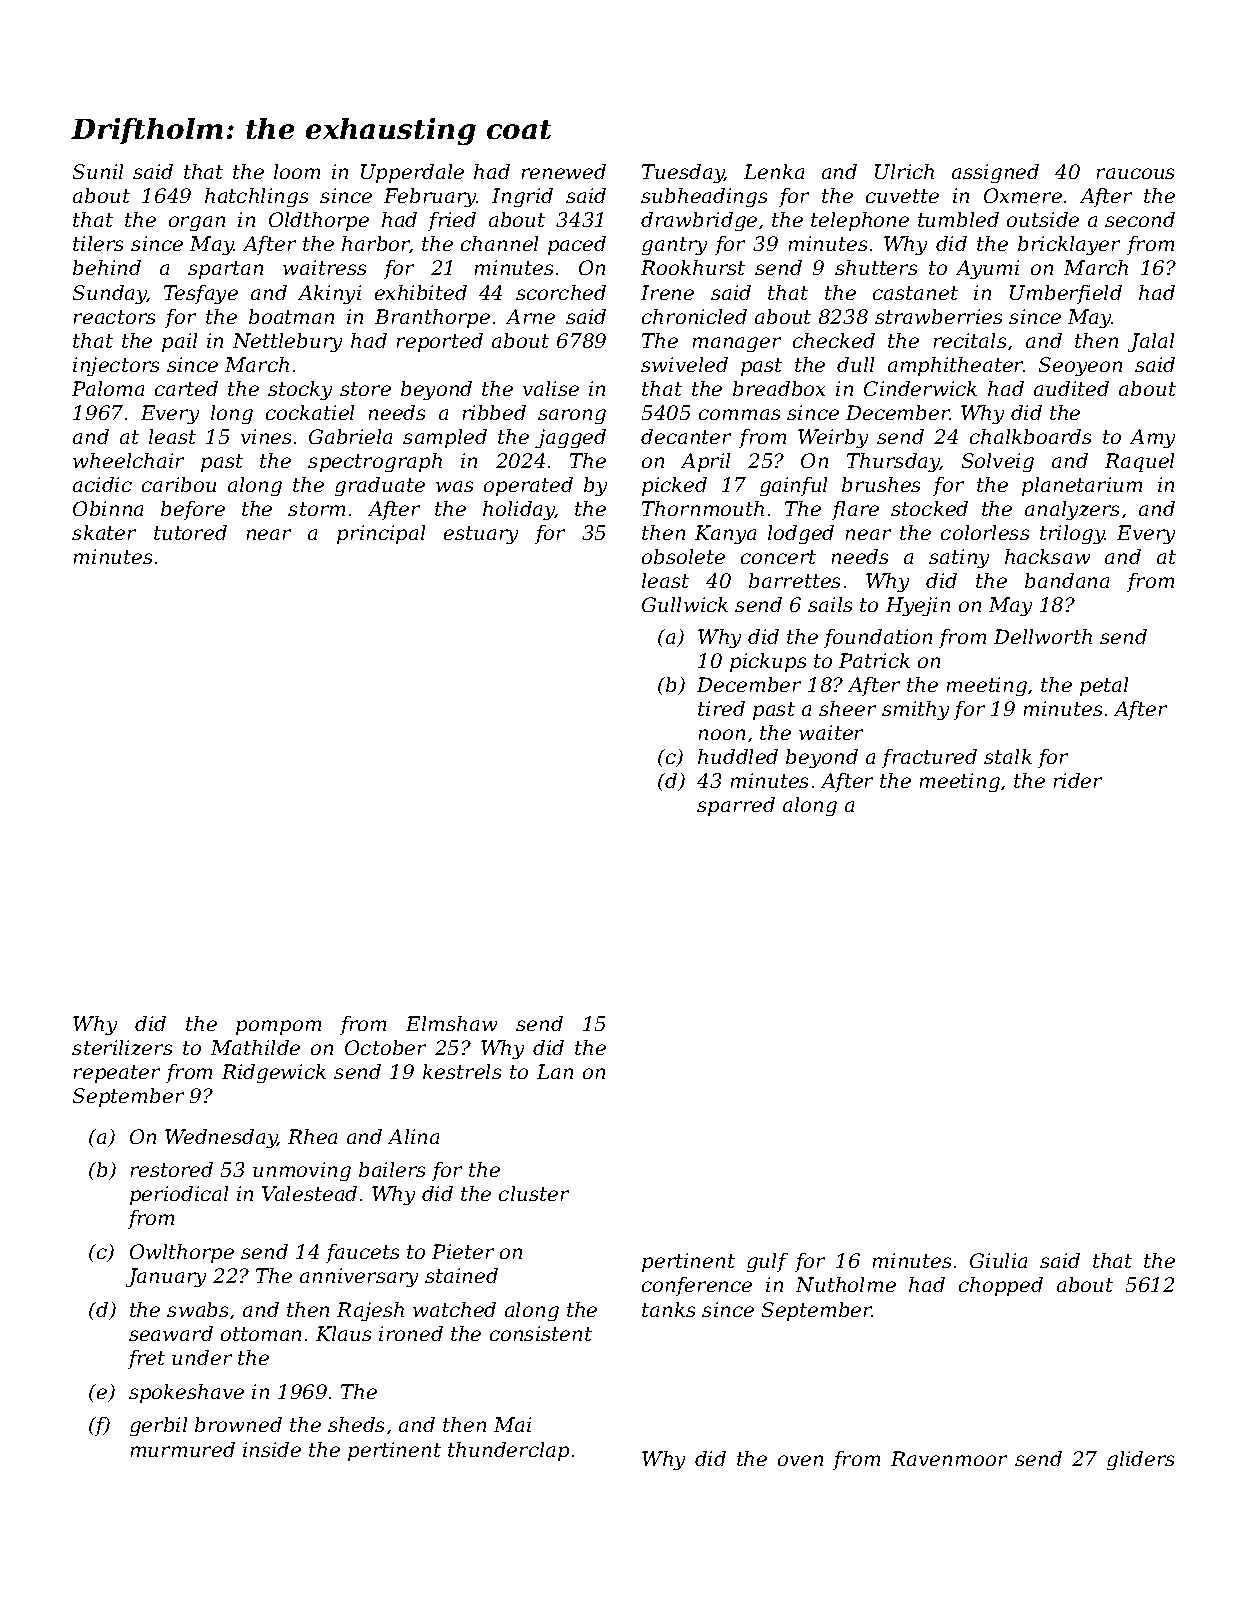 The image size is (1249, 1616). Describe the element at coordinates (1135, 173) in the screenshot. I see `raucous` at that location.
